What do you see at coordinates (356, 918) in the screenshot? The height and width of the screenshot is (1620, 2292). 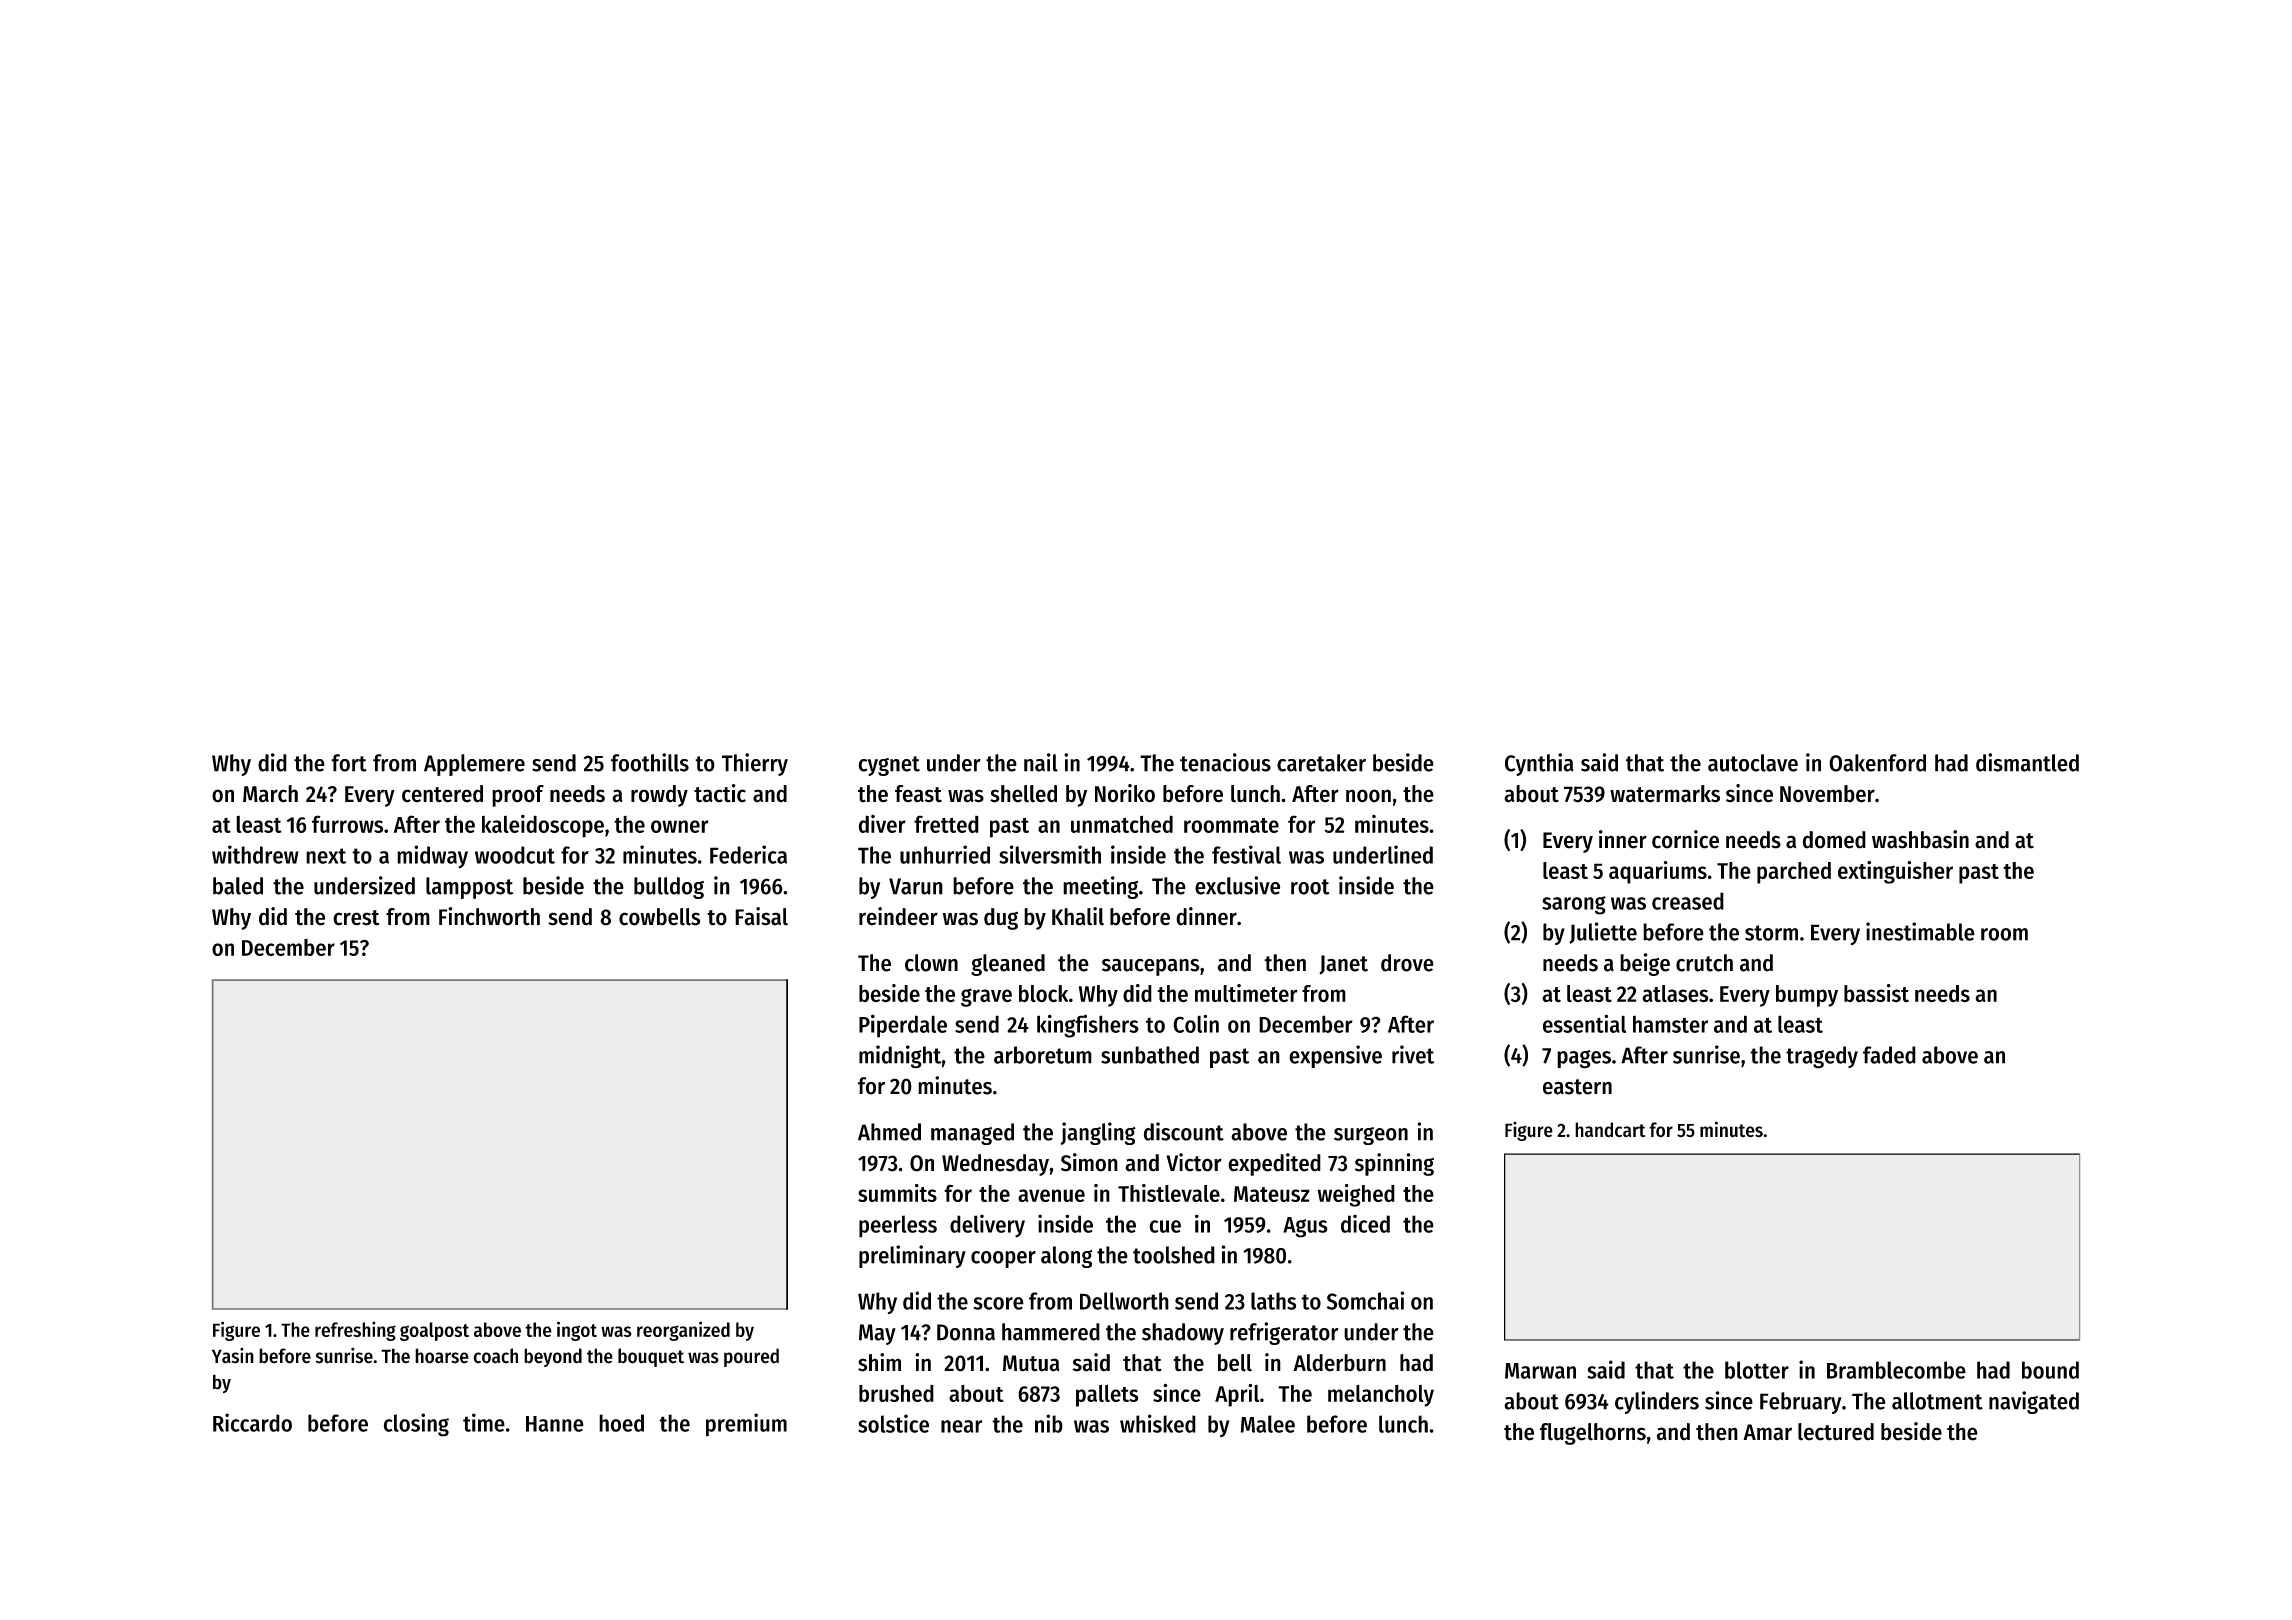 I see `crest` at bounding box center [356, 918].
